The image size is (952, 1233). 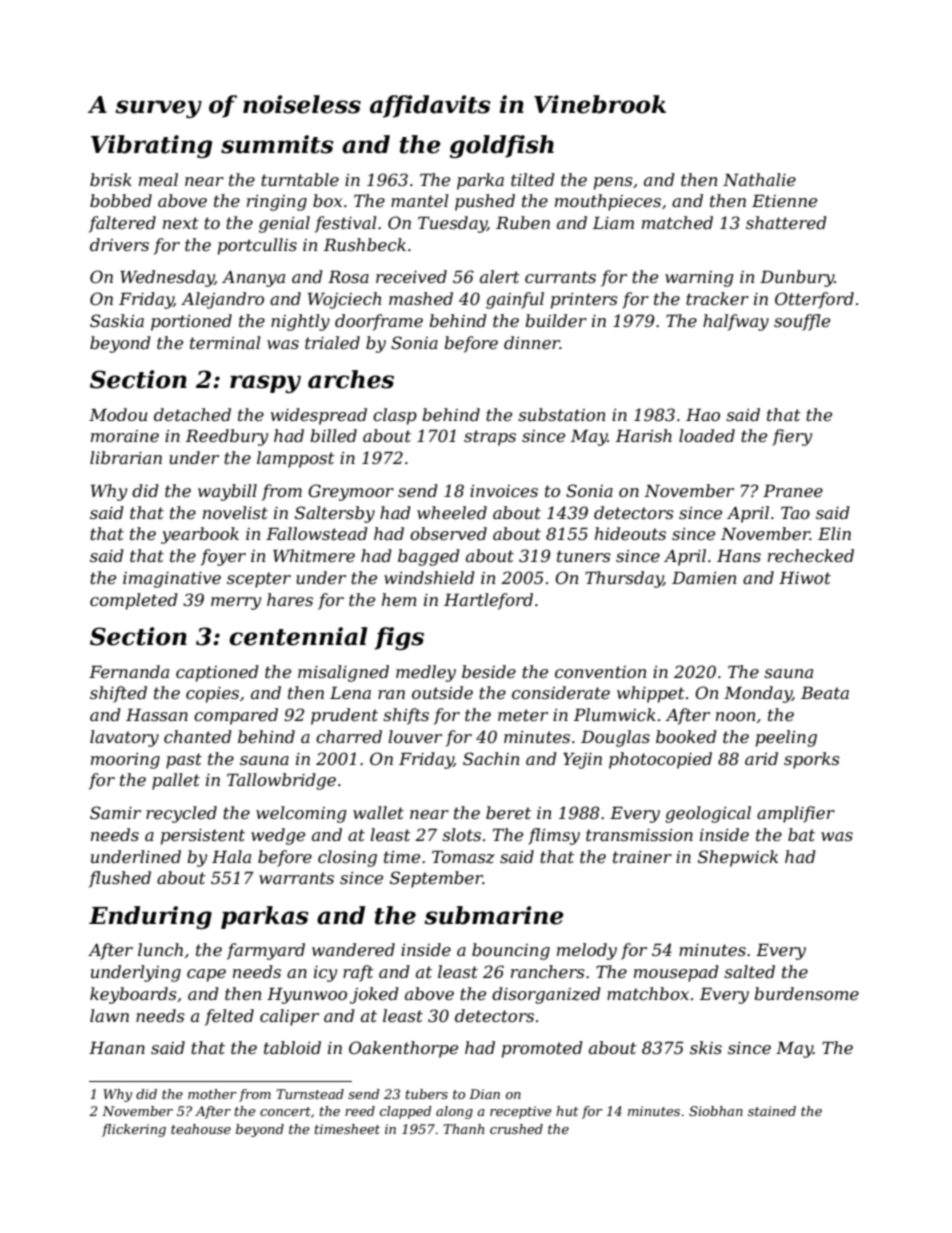 I want to click on matchbox, so click(x=648, y=993).
